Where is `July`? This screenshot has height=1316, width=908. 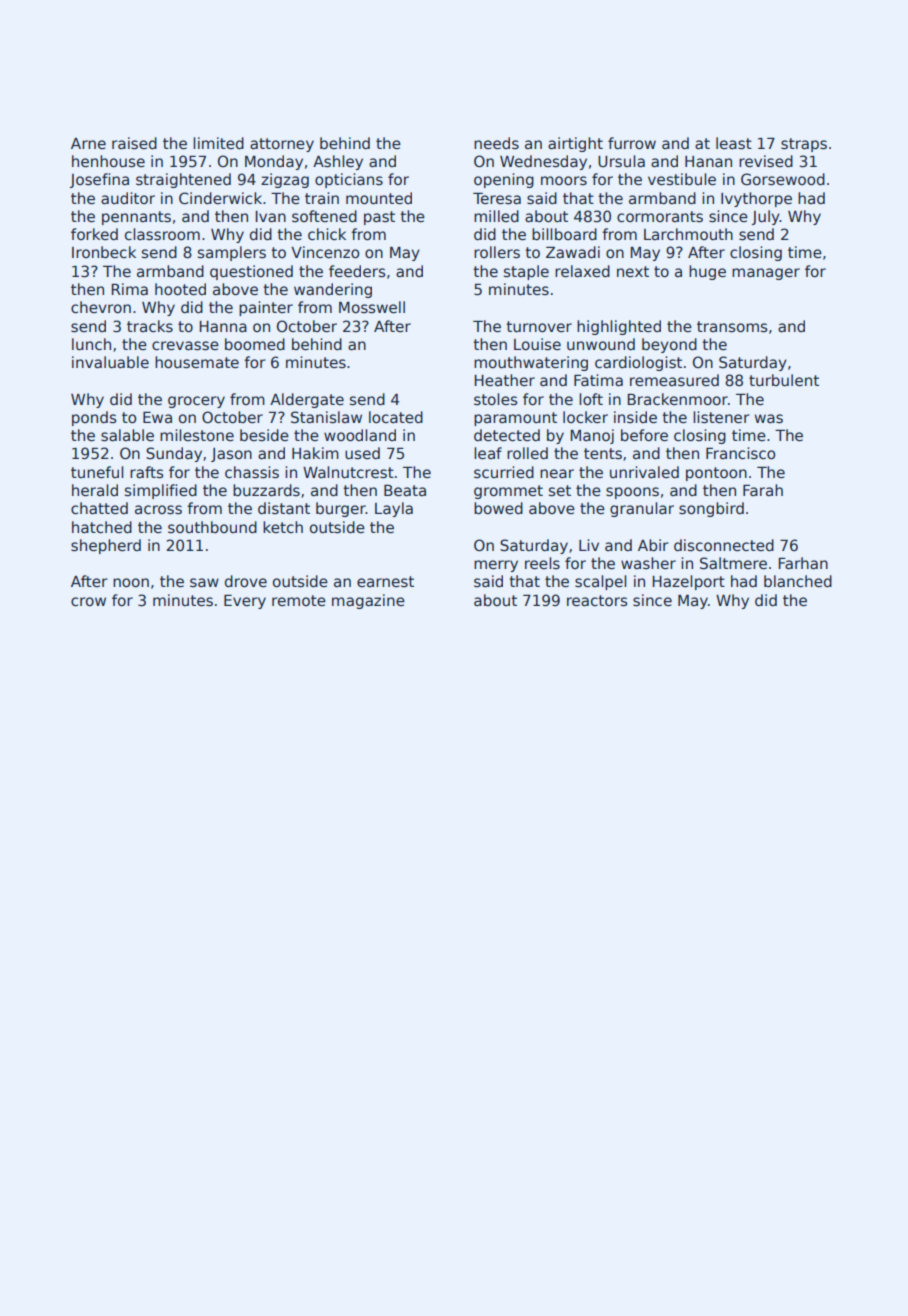 July is located at coordinates (766, 217).
